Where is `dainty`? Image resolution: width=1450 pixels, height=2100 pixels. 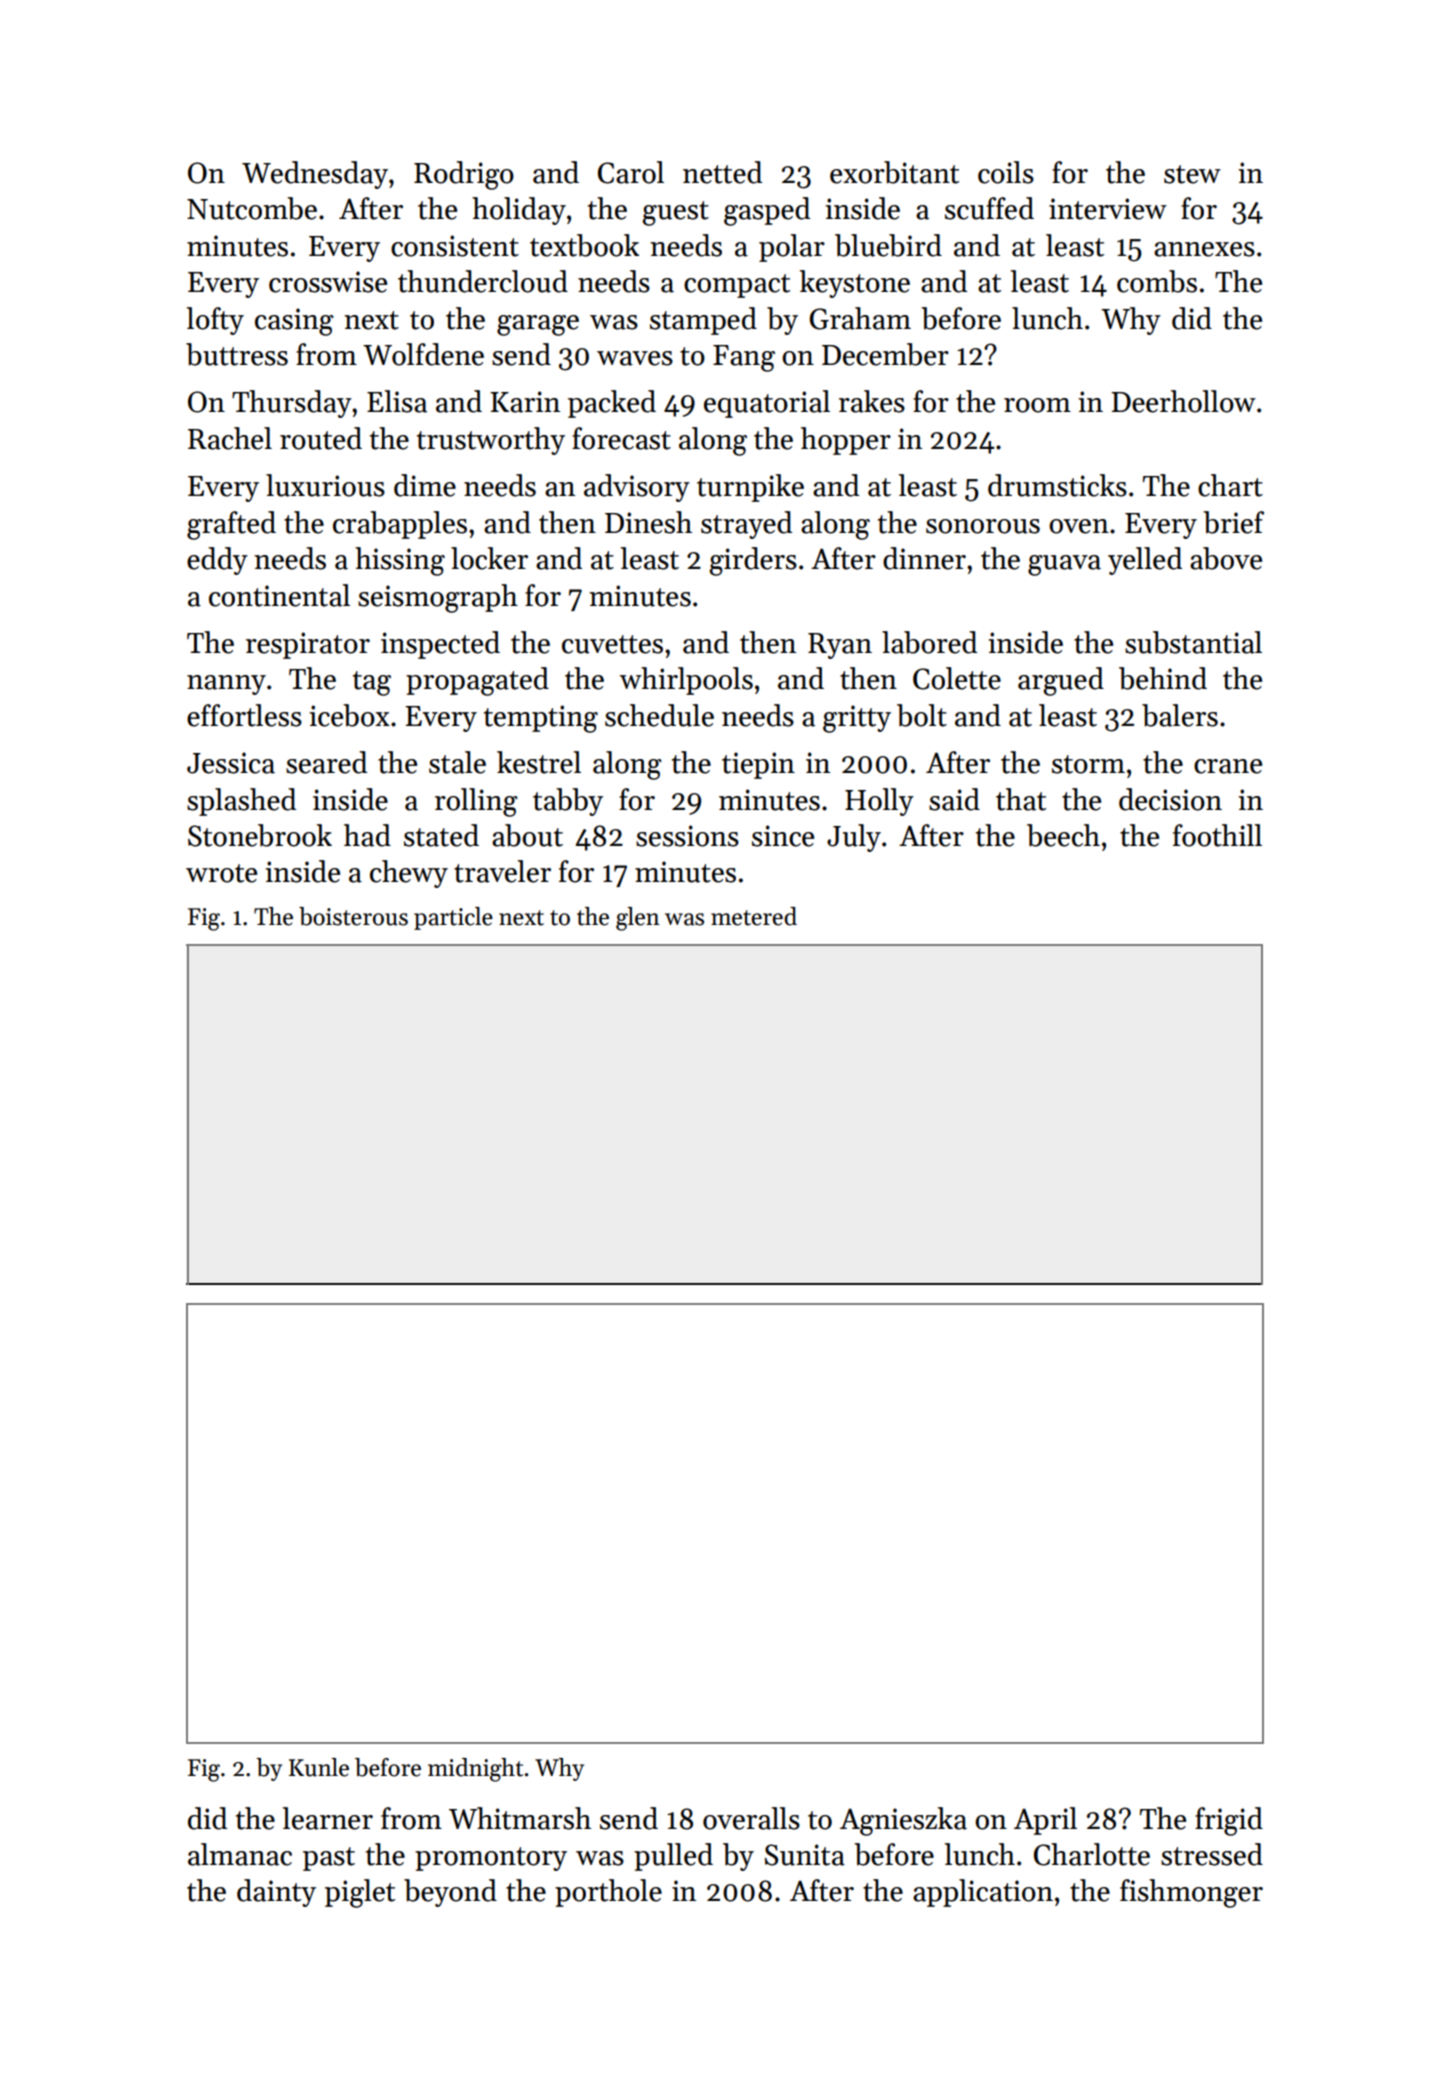 dainty is located at coordinates (276, 1893).
